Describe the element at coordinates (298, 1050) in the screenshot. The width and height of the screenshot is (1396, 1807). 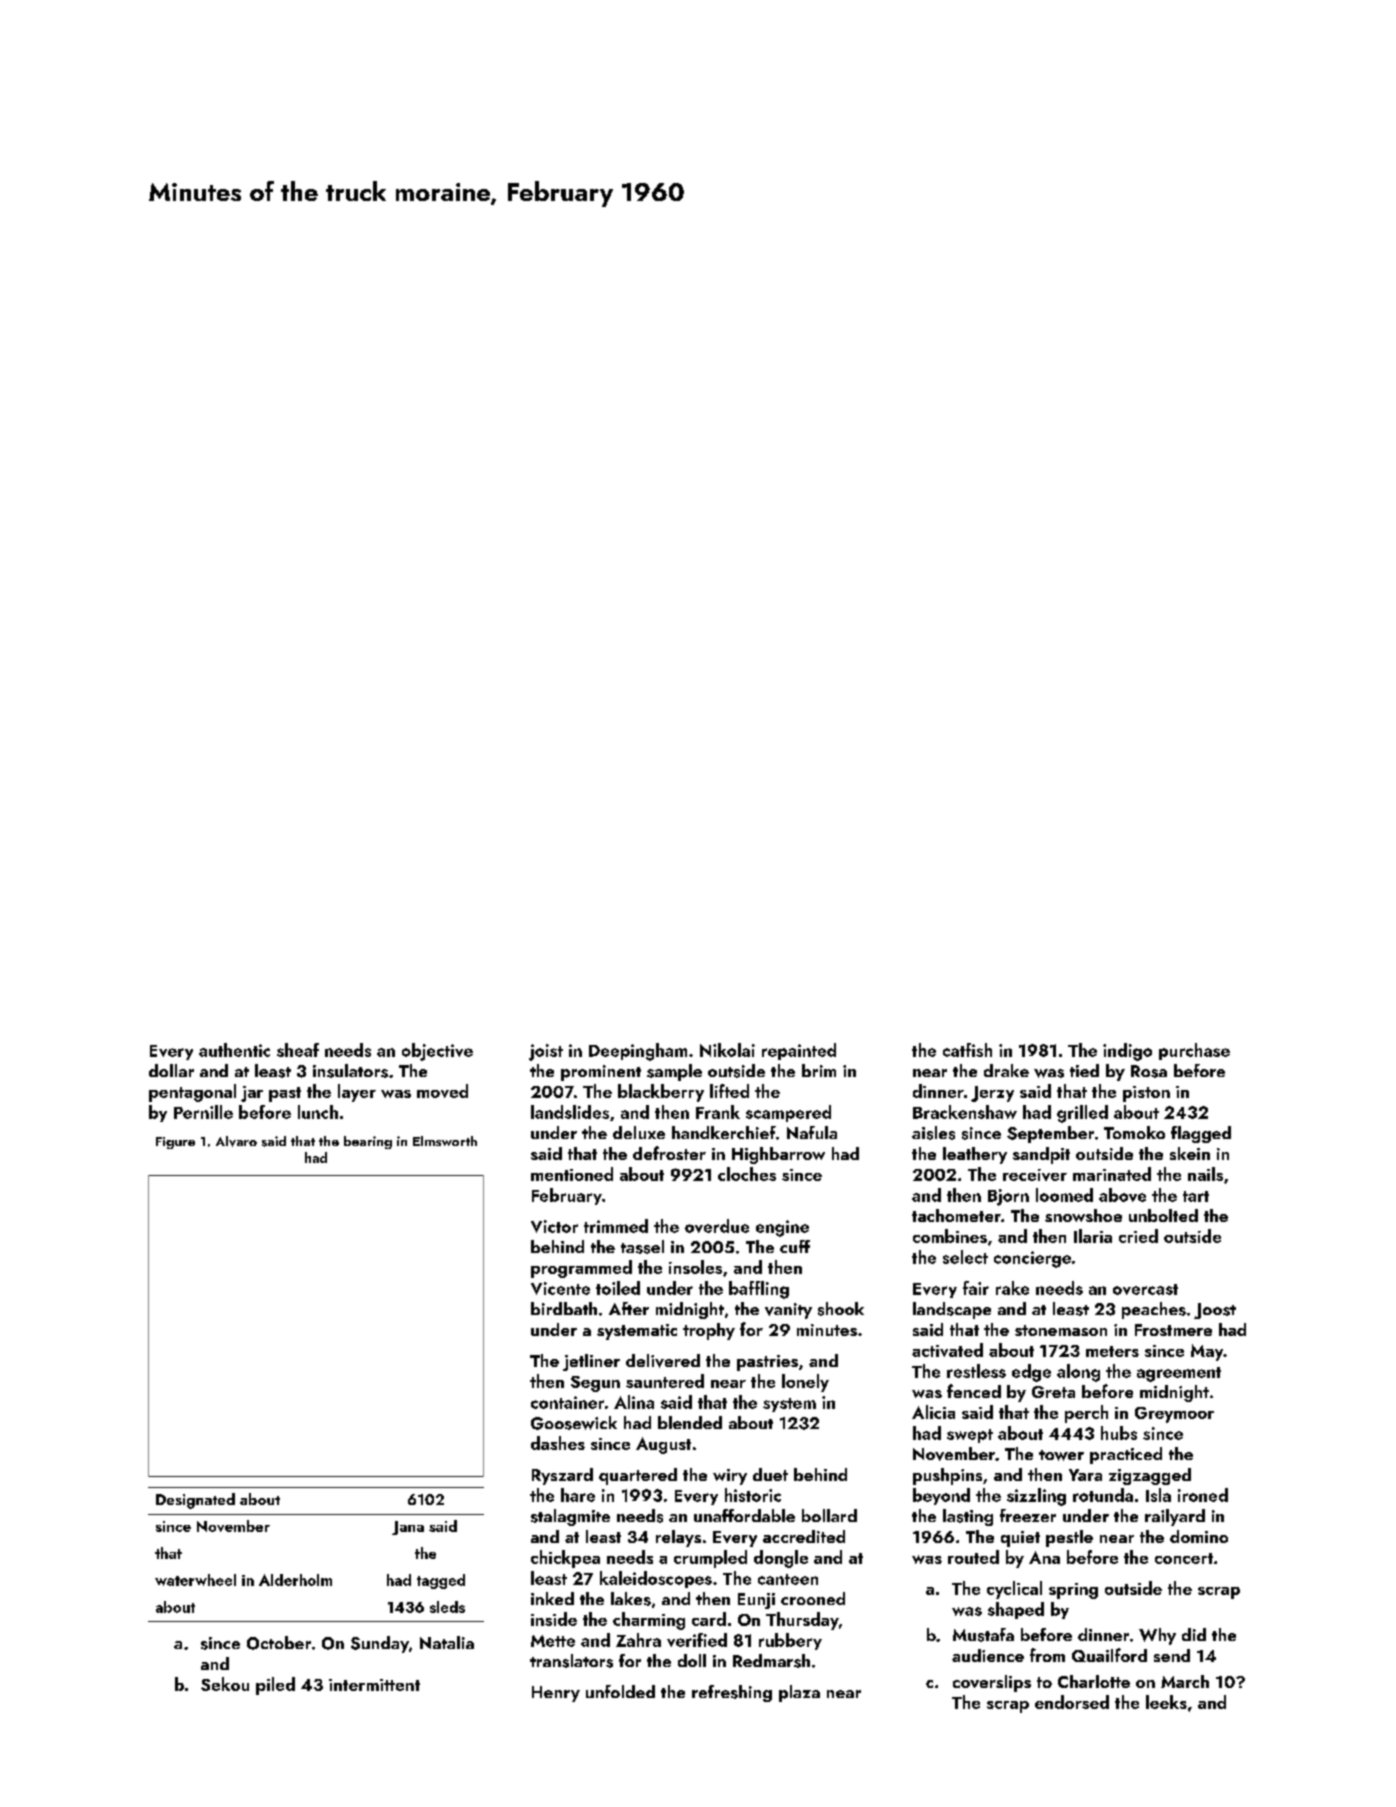
I see `sheaf` at that location.
